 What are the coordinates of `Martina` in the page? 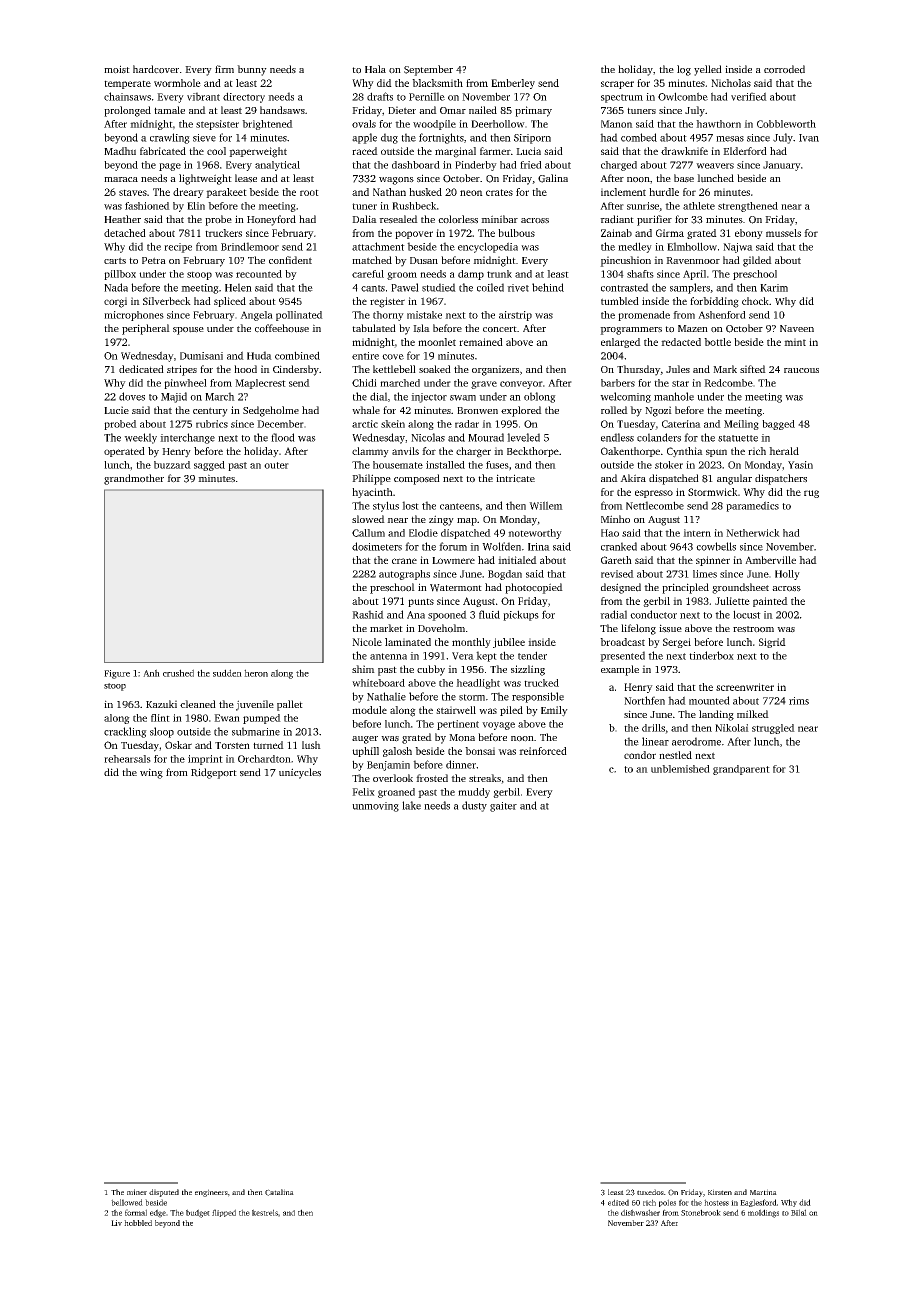 It's located at (763, 1192).
